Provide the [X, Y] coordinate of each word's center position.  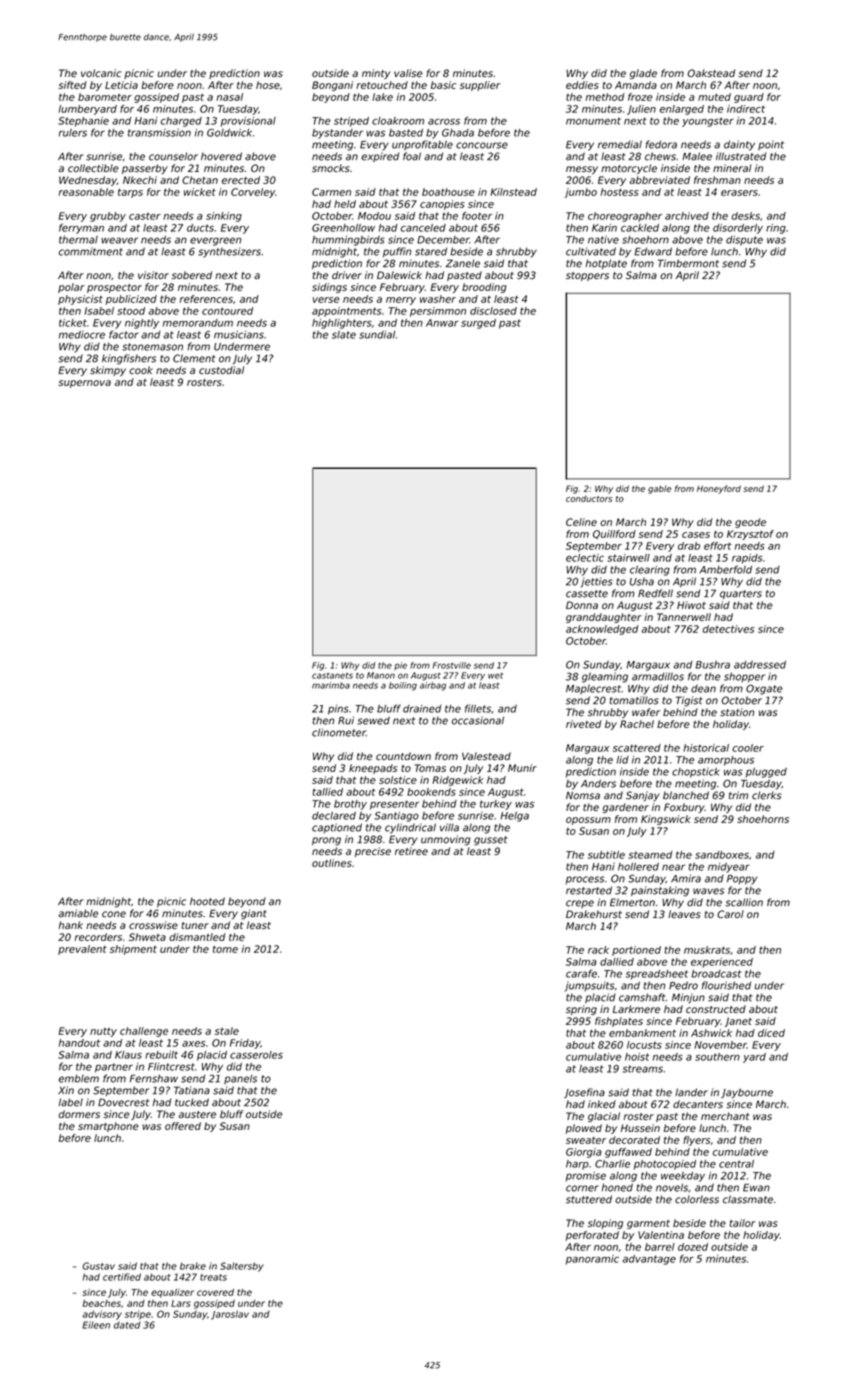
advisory [102, 1315]
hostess [620, 192]
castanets [332, 676]
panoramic [592, 1260]
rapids [747, 559]
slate [344, 335]
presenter [394, 805]
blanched [686, 795]
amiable [78, 913]
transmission [159, 133]
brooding [484, 288]
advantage [649, 1260]
